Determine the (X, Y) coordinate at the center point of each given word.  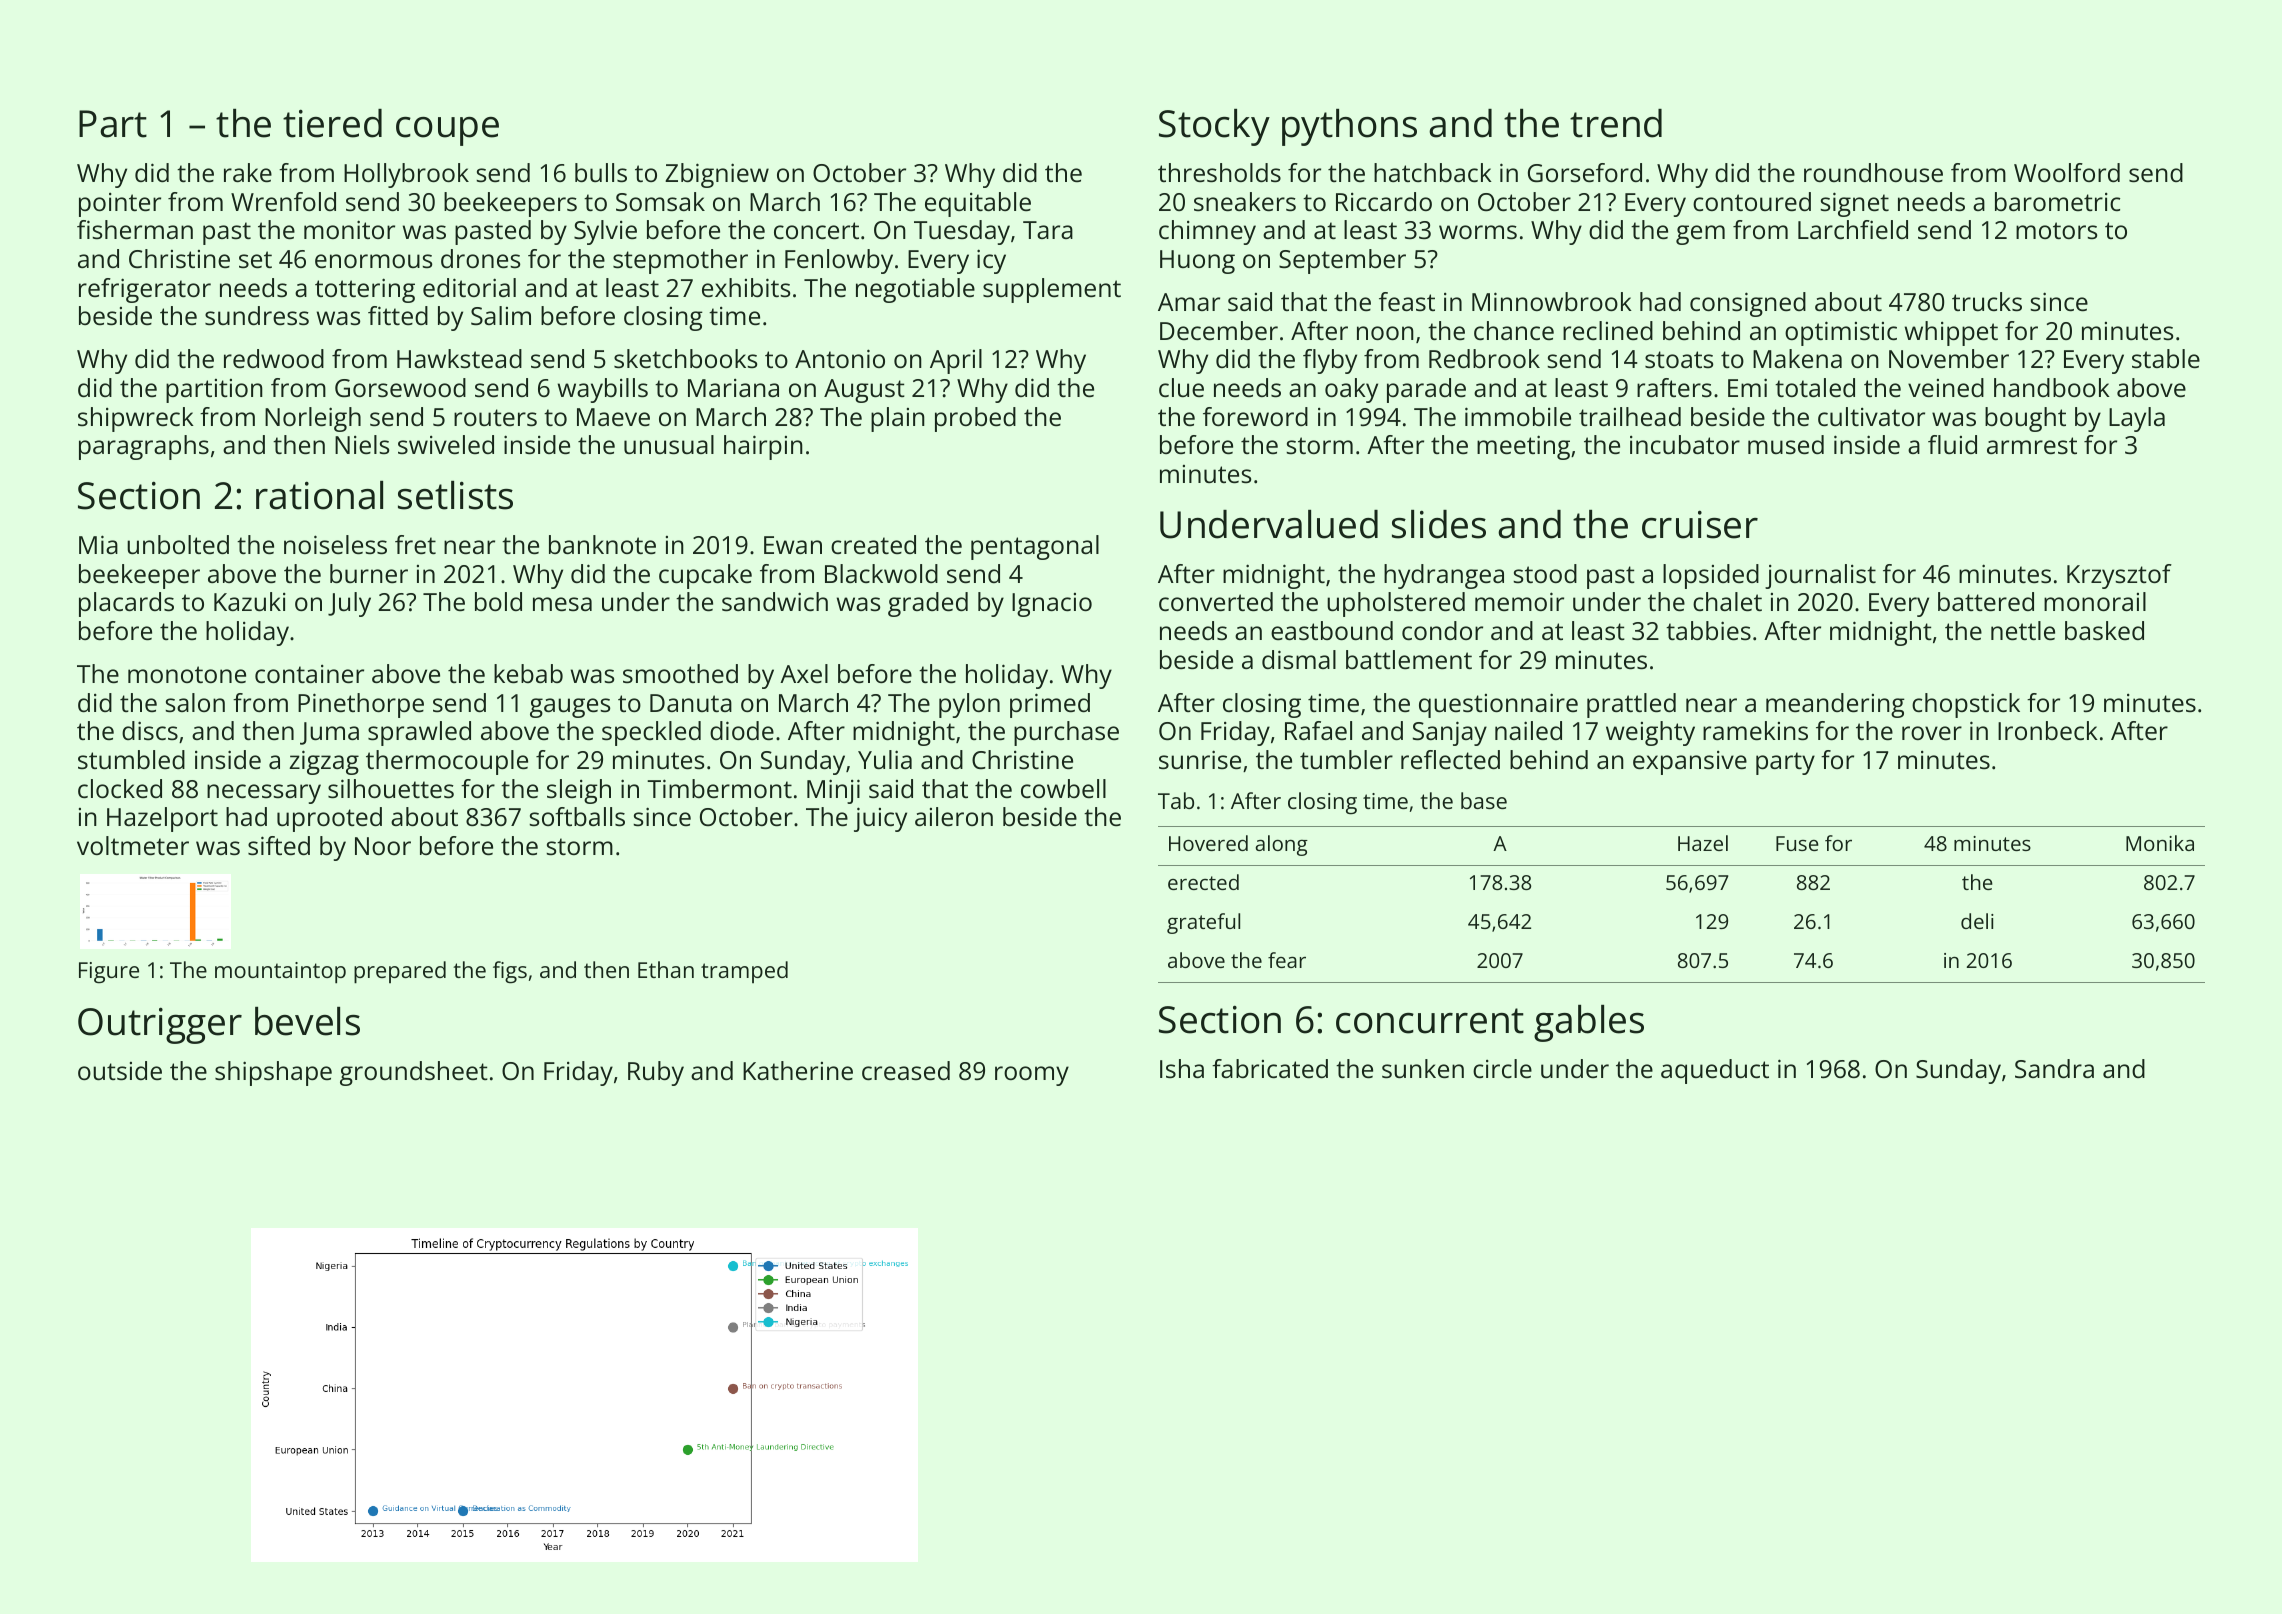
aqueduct (1715, 1071)
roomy (1032, 1076)
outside (120, 1070)
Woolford (2067, 172)
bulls (601, 172)
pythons (1349, 127)
